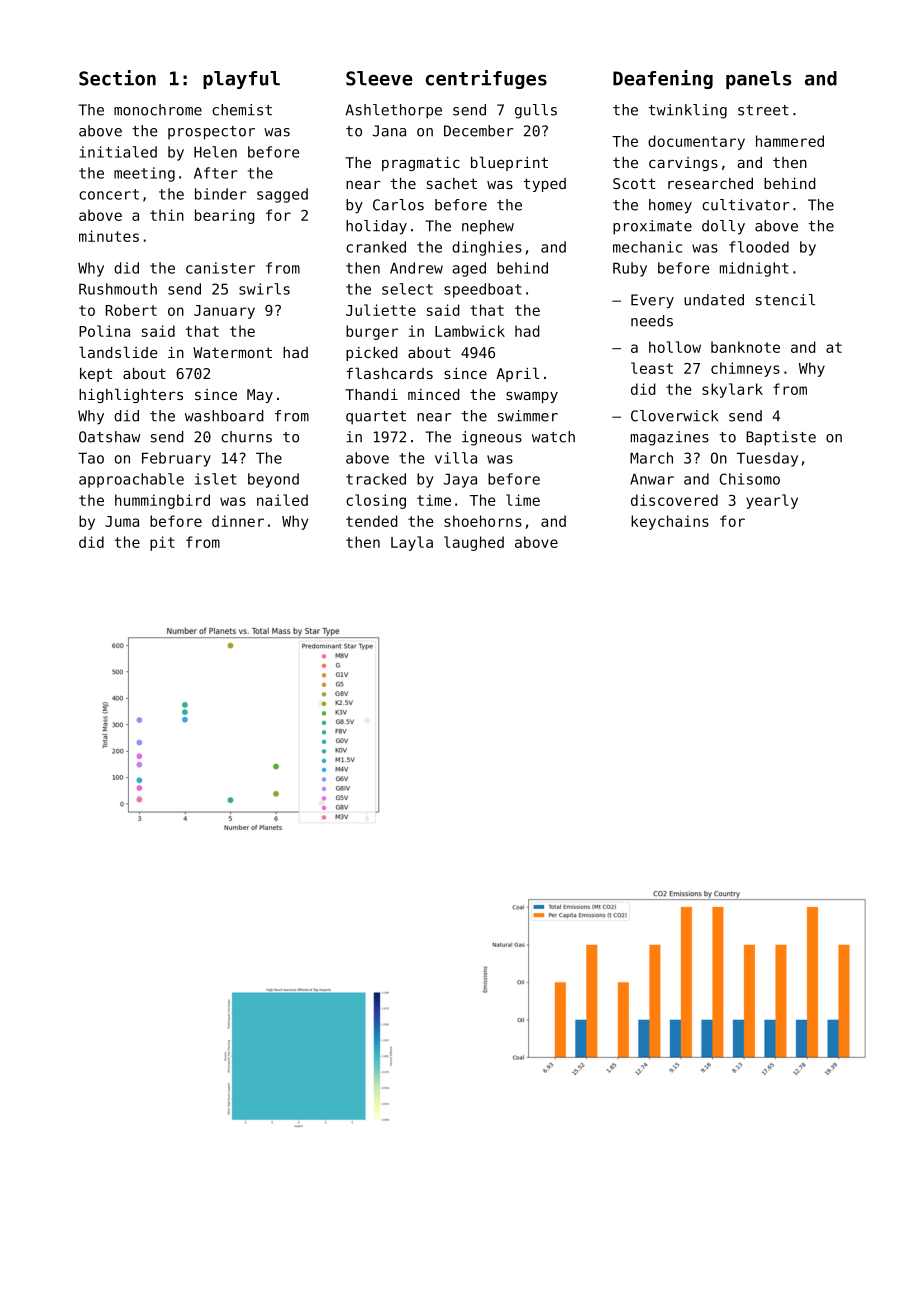 Image resolution: width=924 pixels, height=1308 pixels. What do you see at coordinates (379, 78) in the document?
I see `Sleeve` at bounding box center [379, 78].
